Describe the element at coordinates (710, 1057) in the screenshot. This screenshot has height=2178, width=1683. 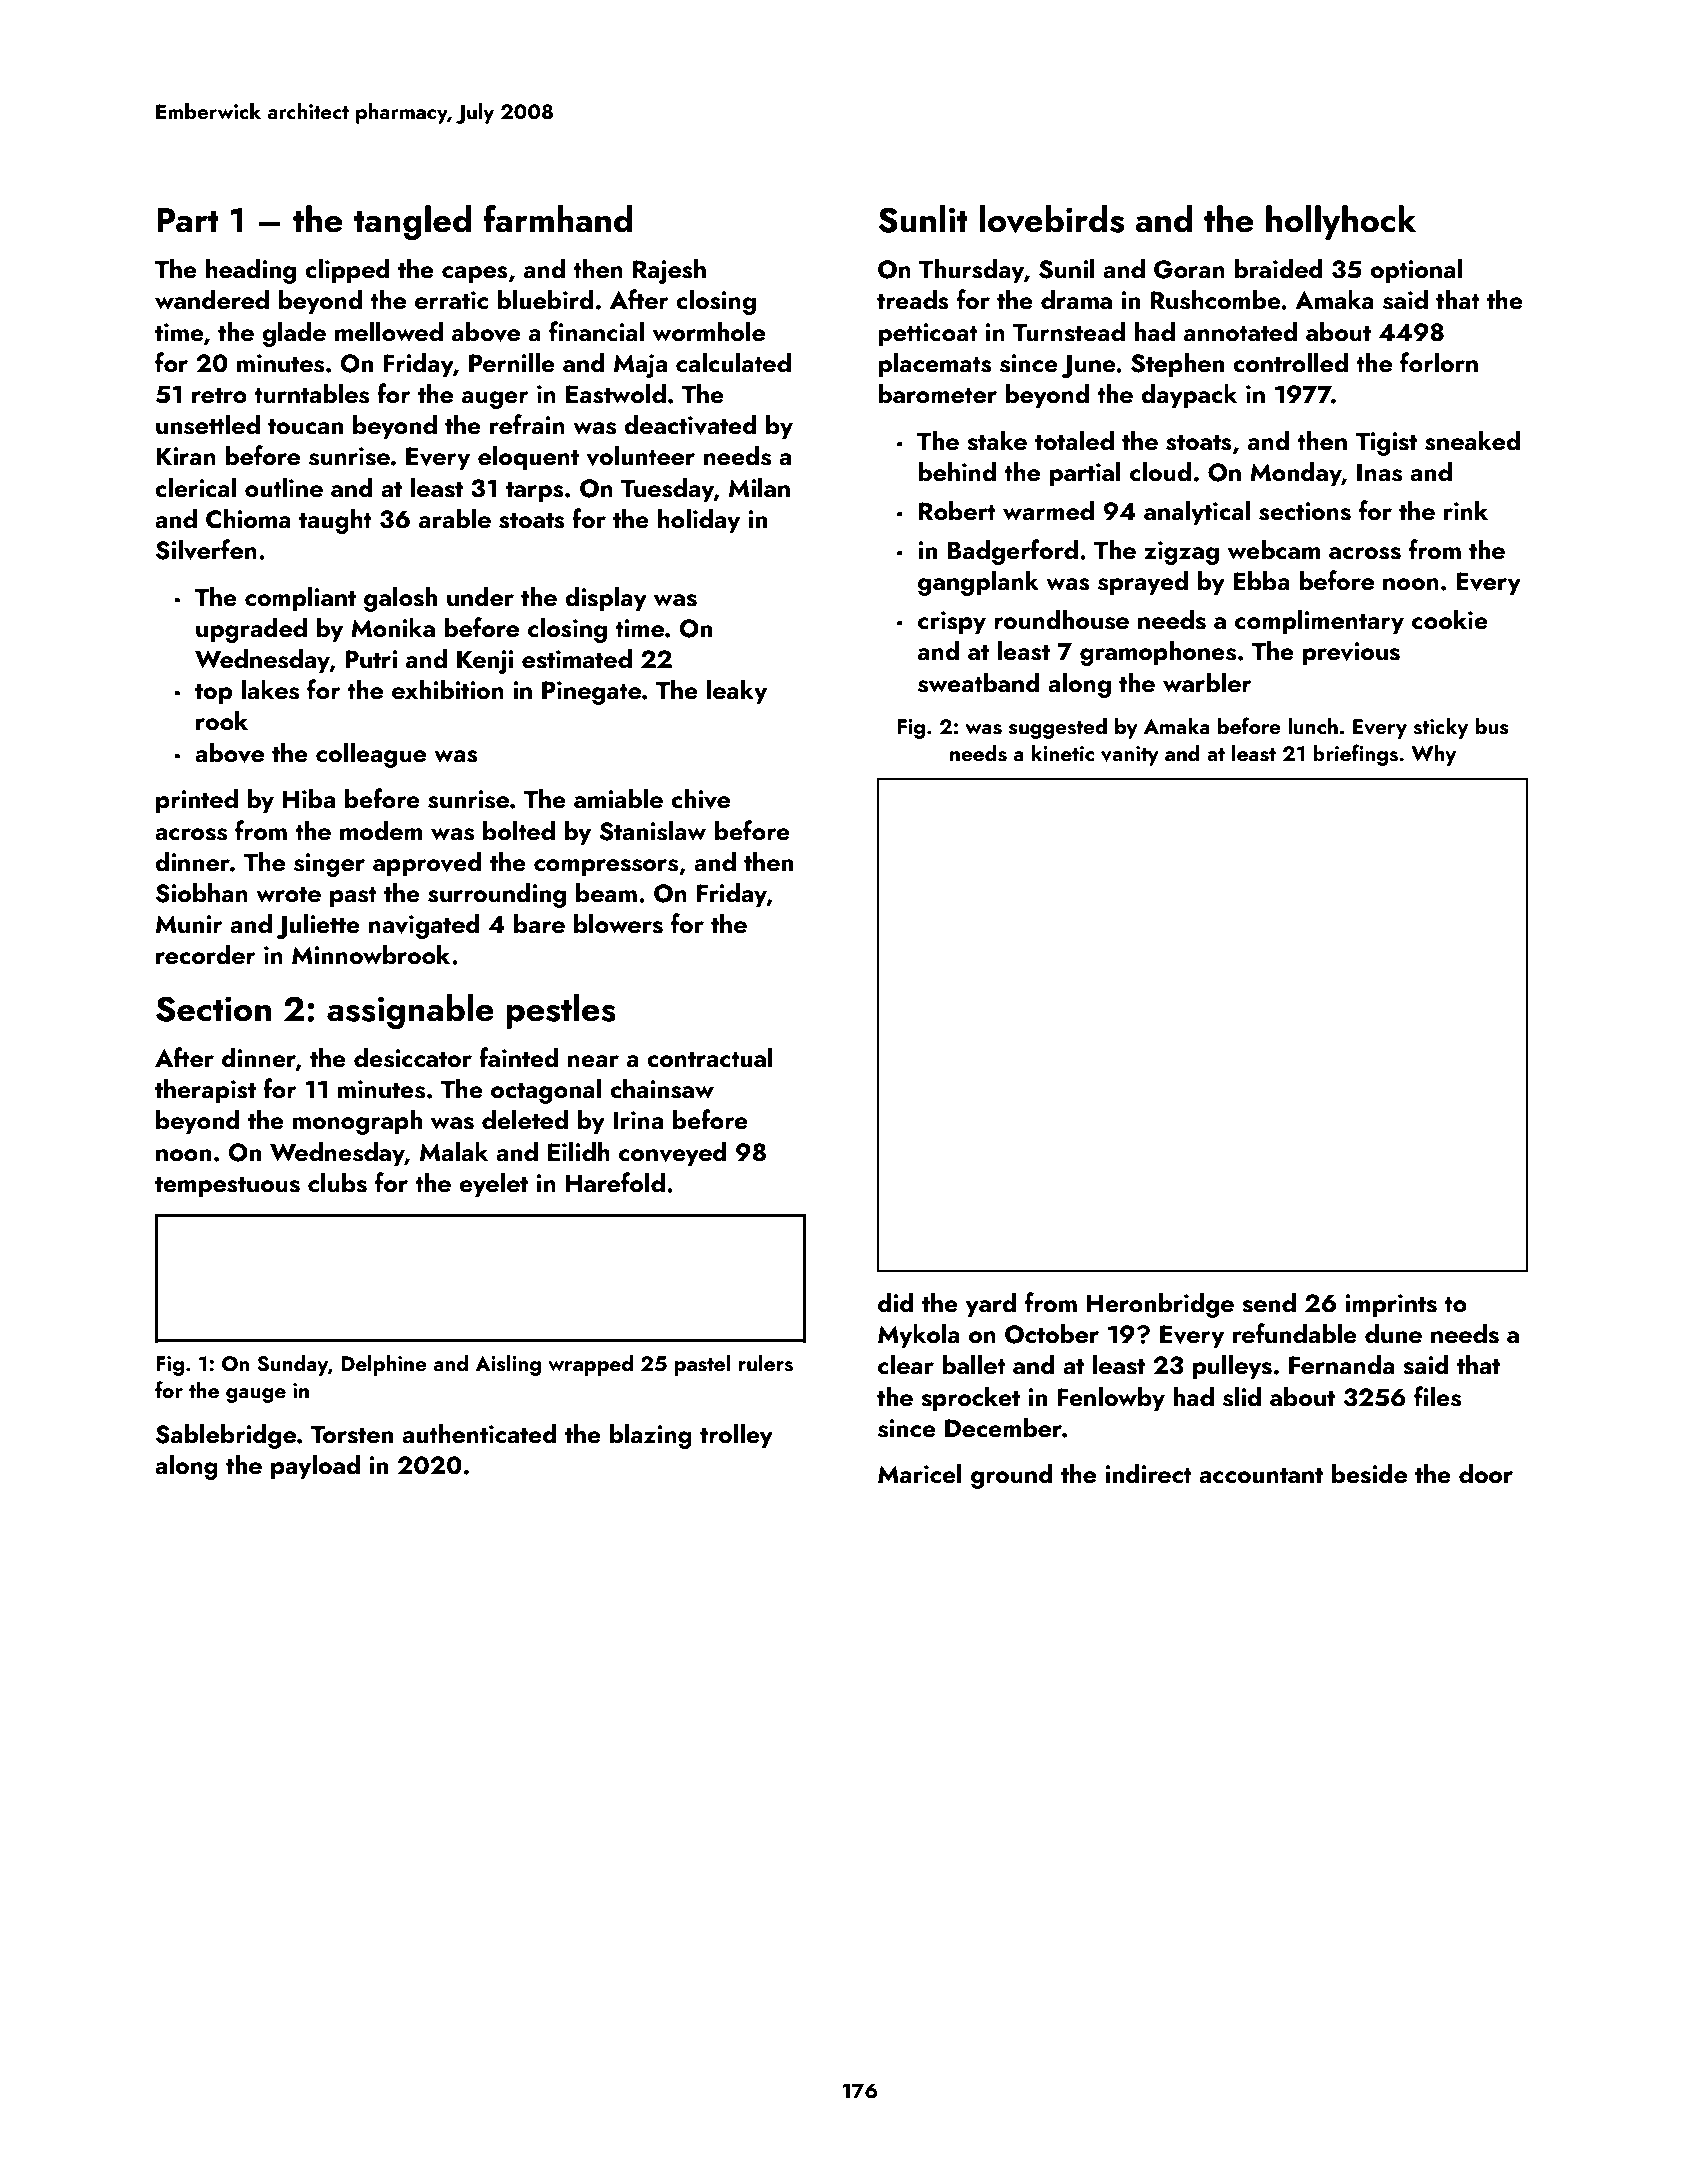
I see `contractual` at that location.
